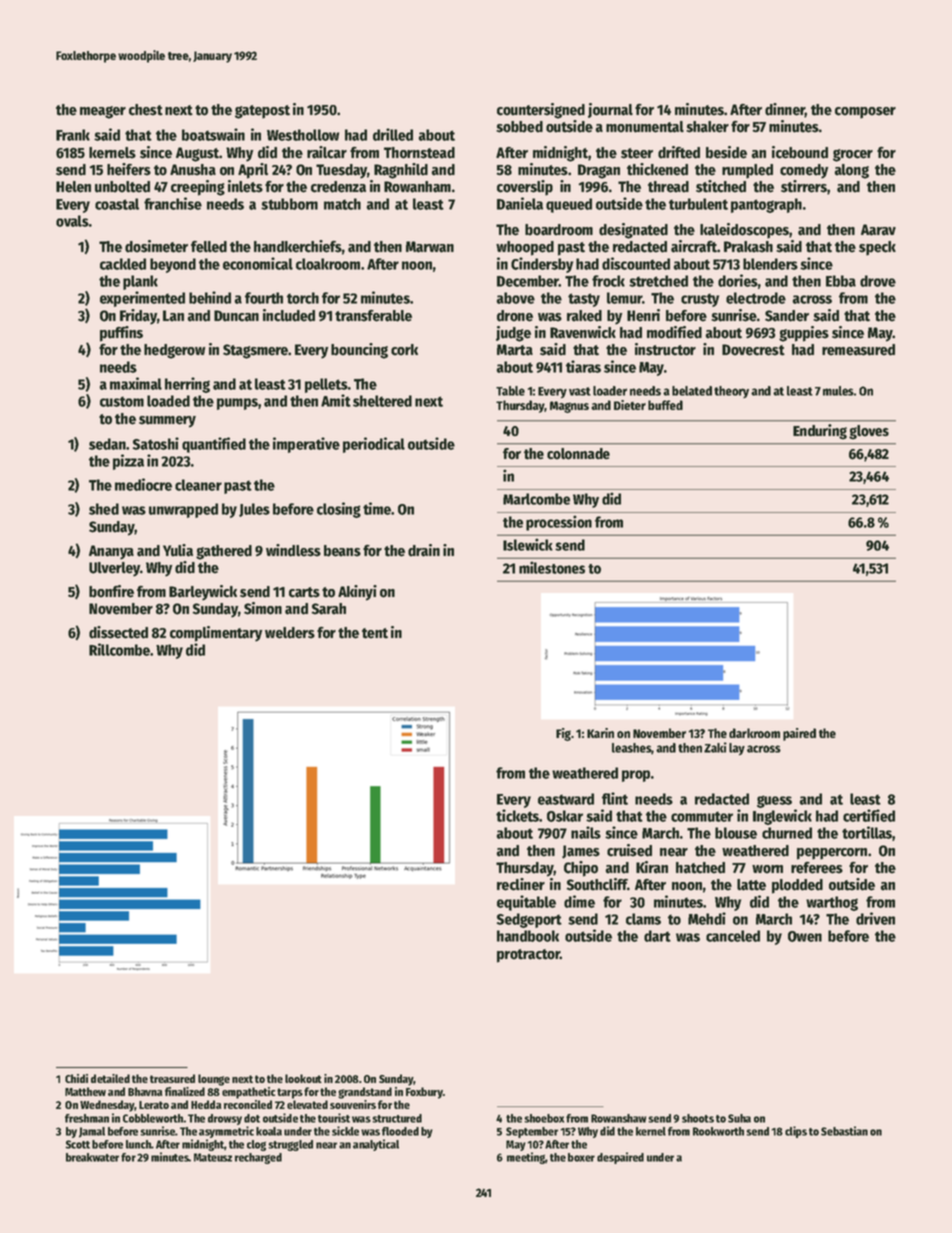 The width and height of the document is (952, 1233). Describe the element at coordinates (258, 1158) in the document. I see `recharged` at that location.
